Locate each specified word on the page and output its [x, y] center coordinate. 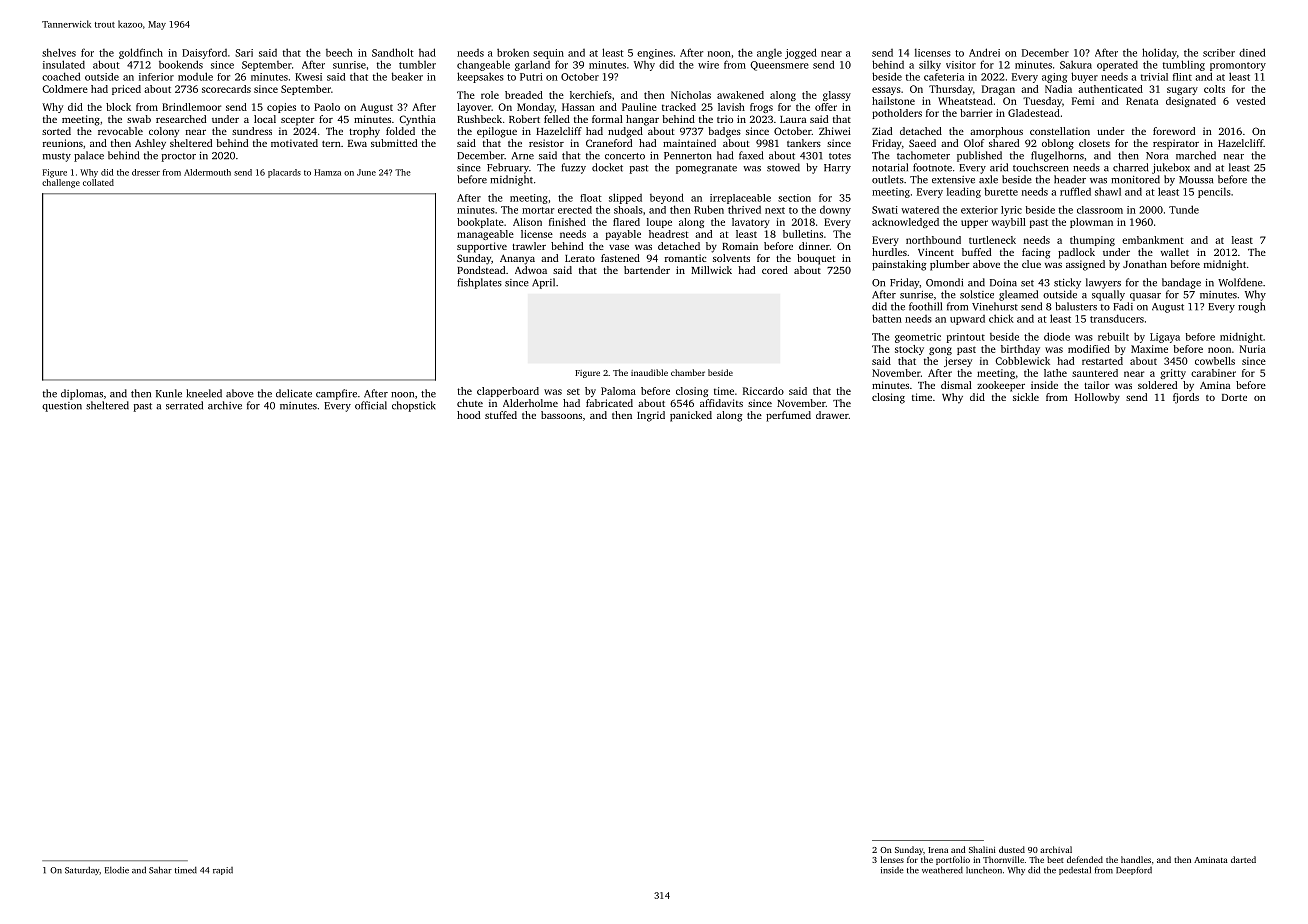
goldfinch [141, 53]
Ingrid [651, 416]
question [62, 407]
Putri [531, 77]
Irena [938, 850]
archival [1056, 849]
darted [1243, 859]
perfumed [788, 416]
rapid [223, 871]
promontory [1238, 66]
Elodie [117, 870]
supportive [482, 247]
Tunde [1184, 209]
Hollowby [1097, 398]
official [371, 405]
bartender [647, 270]
